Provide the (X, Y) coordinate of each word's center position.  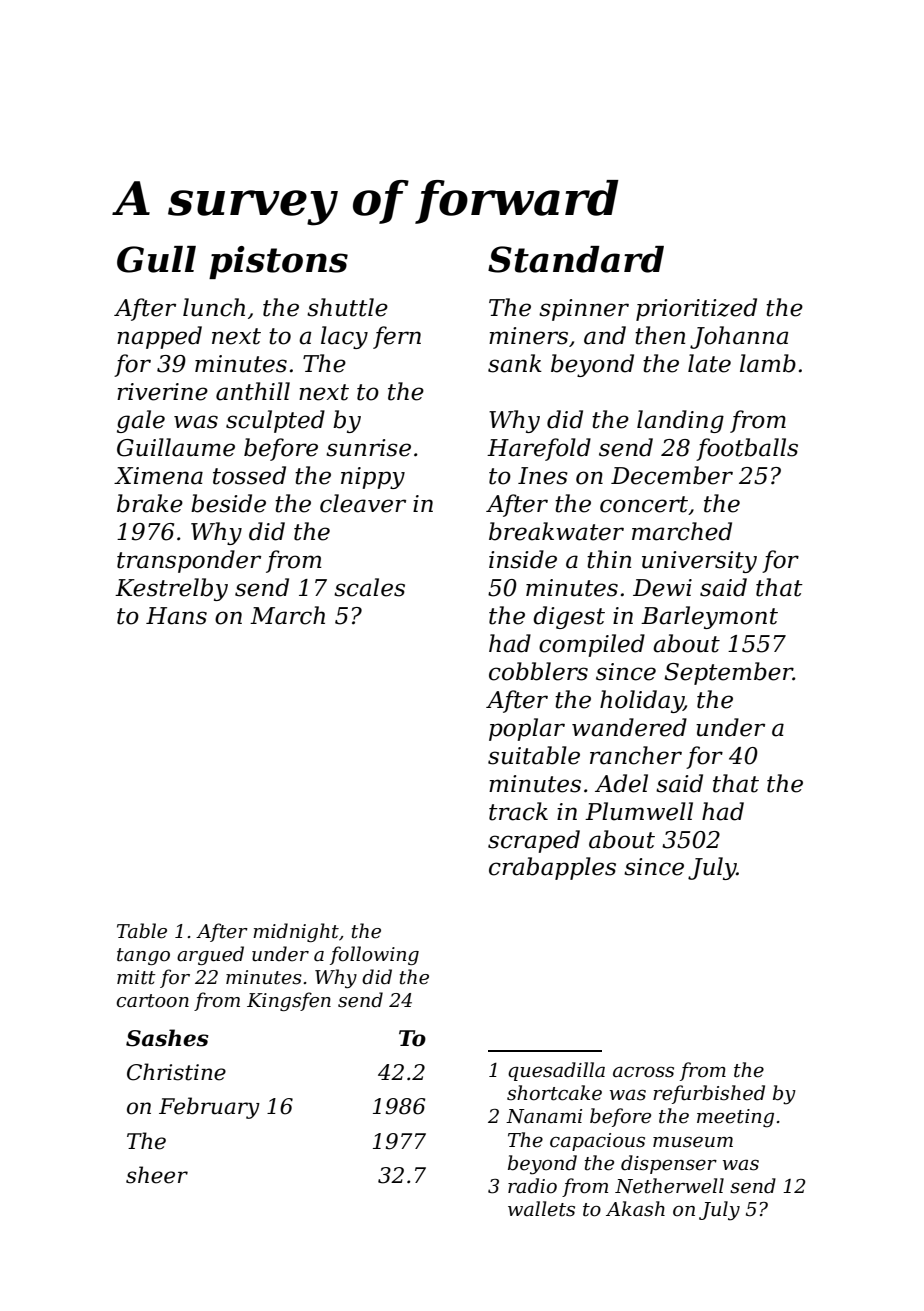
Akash (635, 1209)
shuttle (347, 307)
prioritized (696, 309)
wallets (541, 1209)
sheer (157, 1175)
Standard (576, 259)
